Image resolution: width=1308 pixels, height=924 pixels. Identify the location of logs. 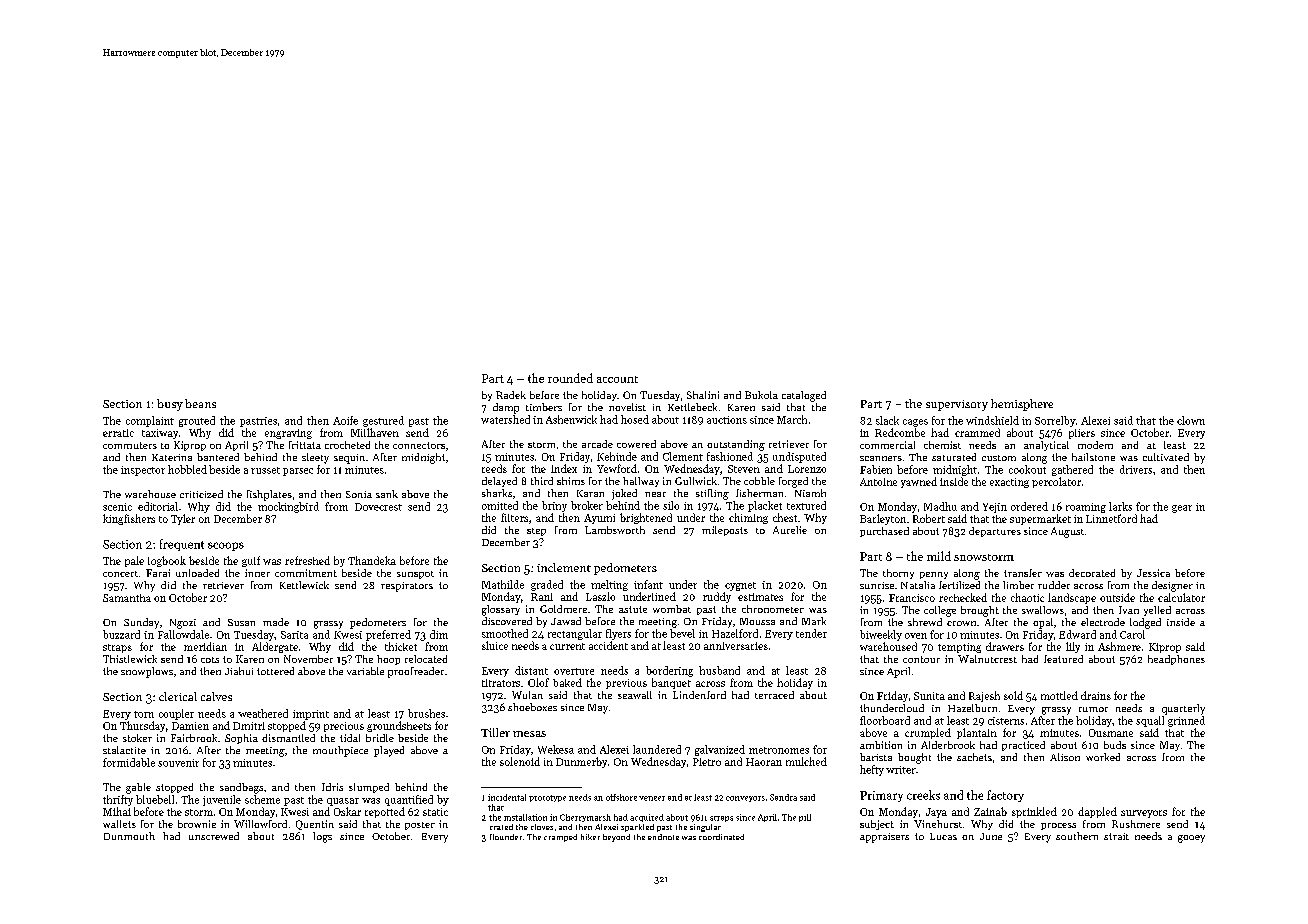
(322, 837).
